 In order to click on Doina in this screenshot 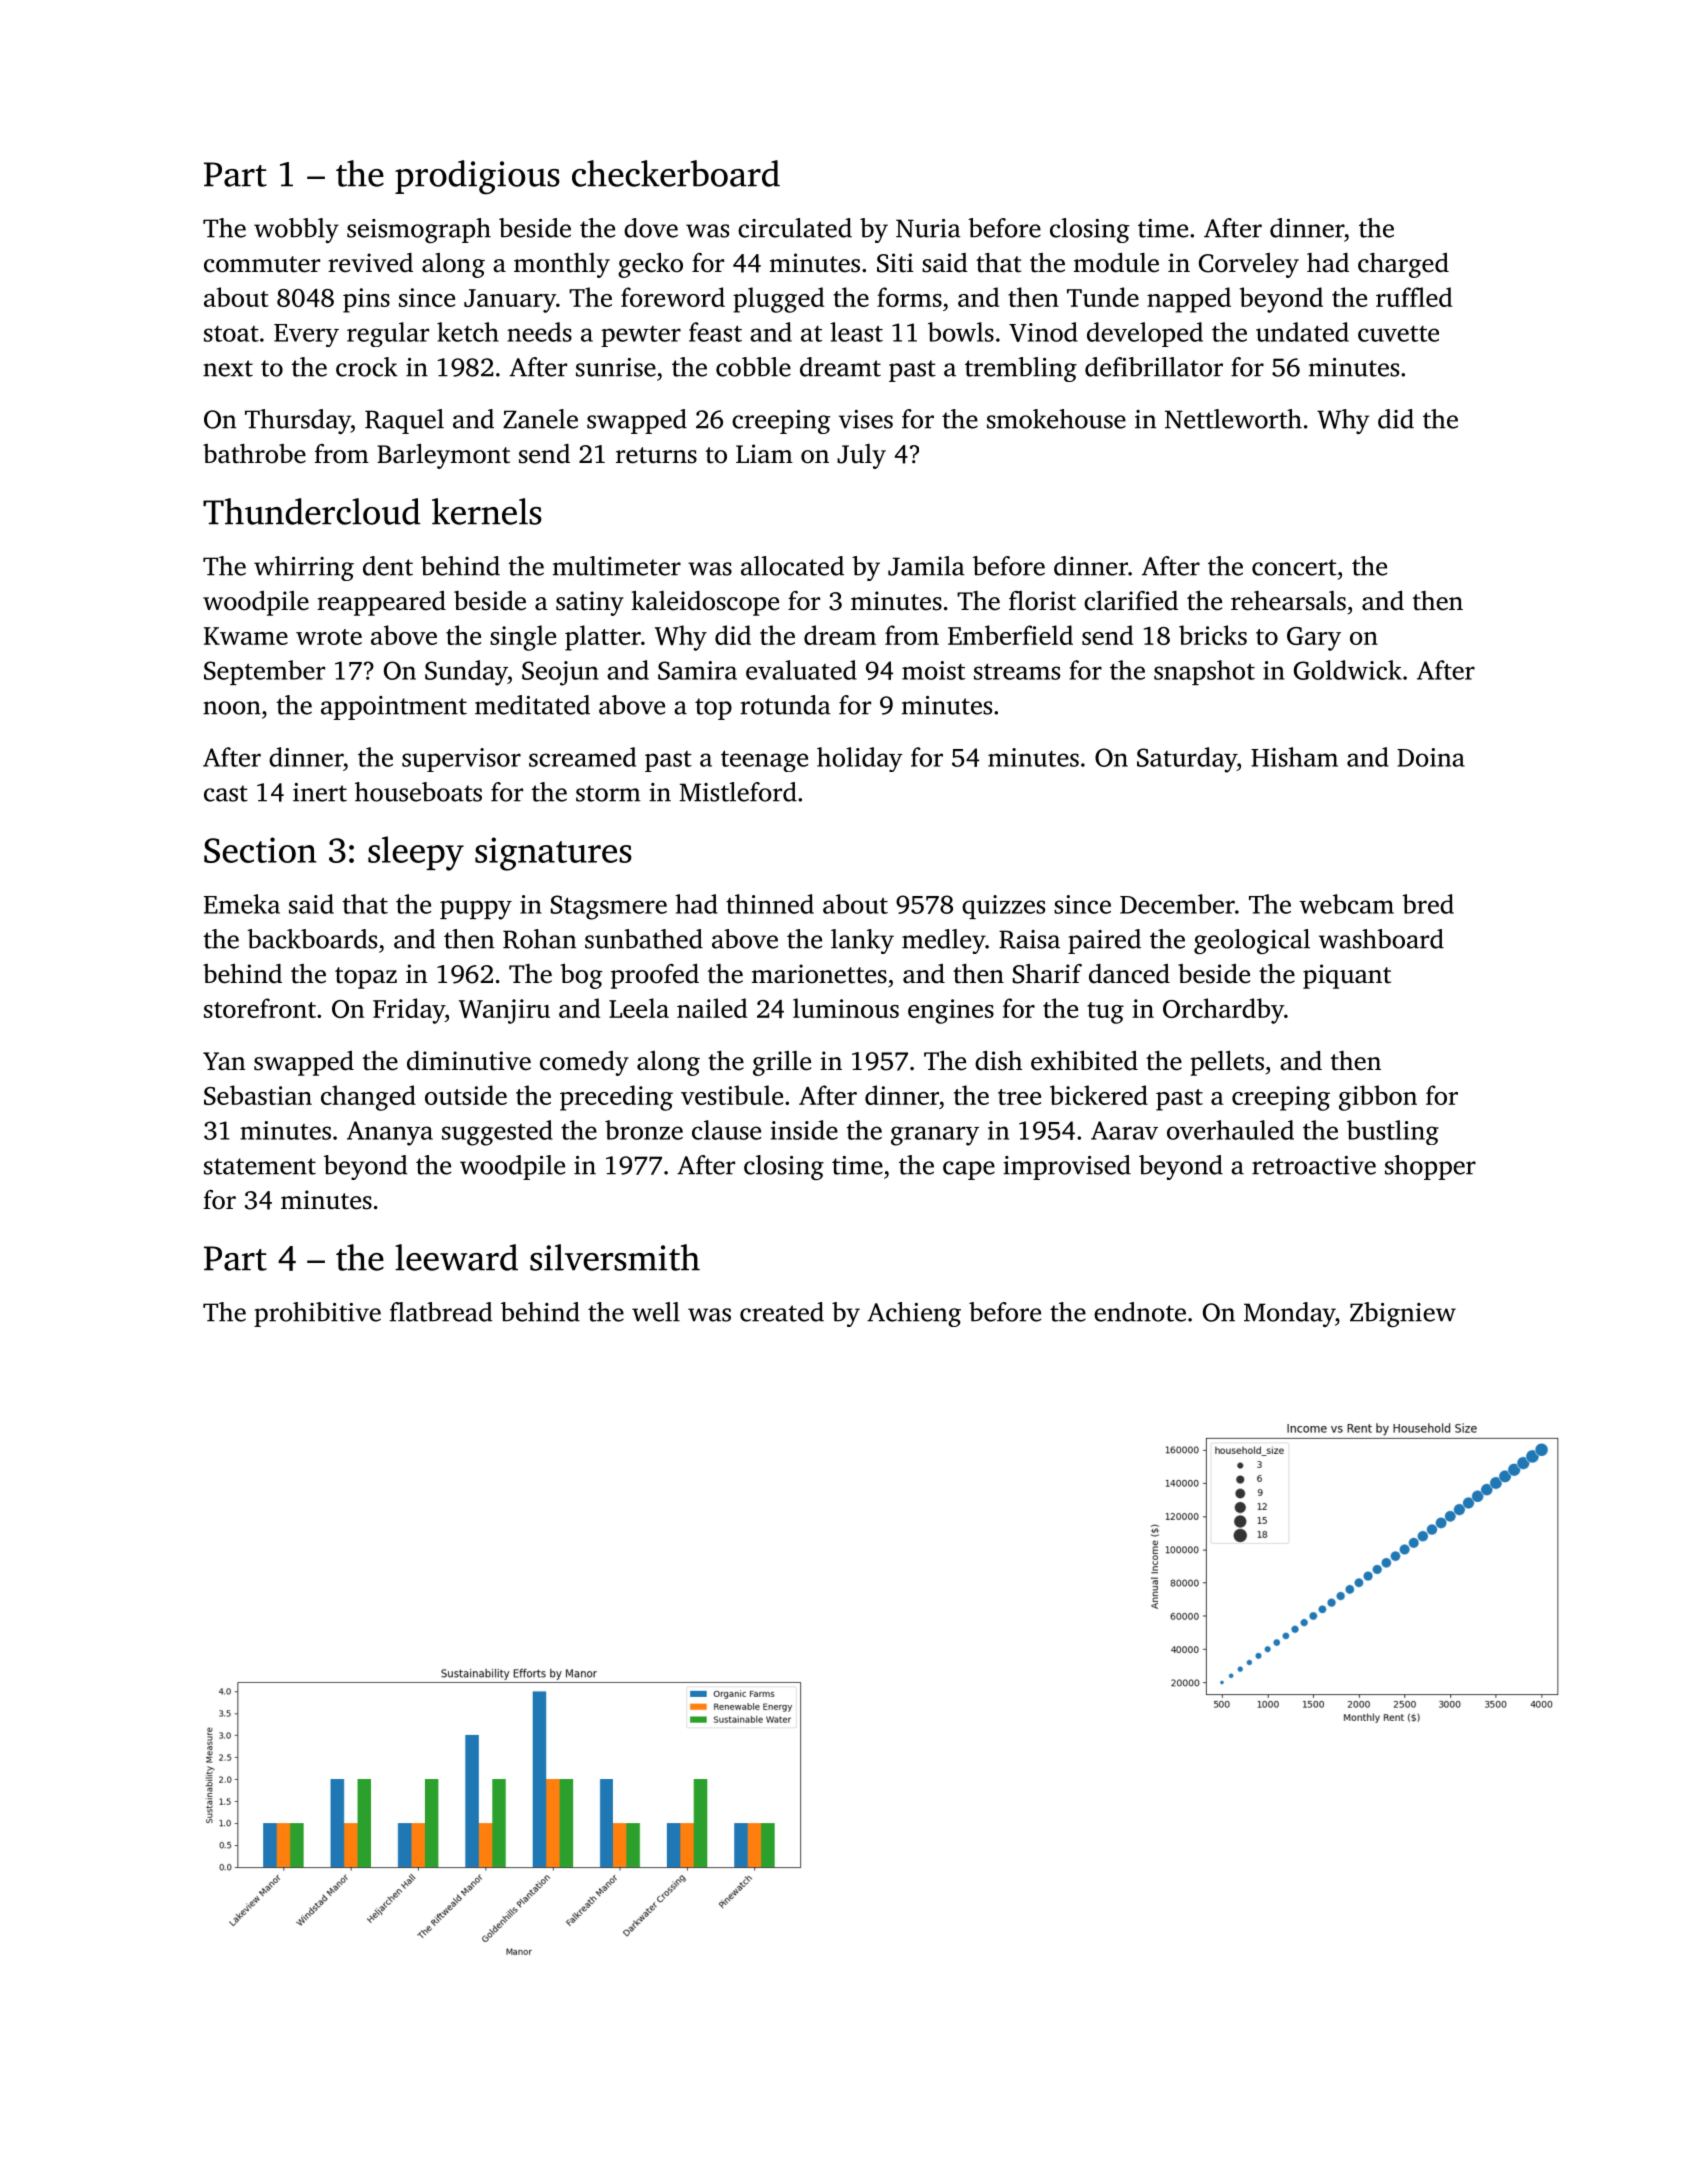, I will do `click(1431, 757)`.
